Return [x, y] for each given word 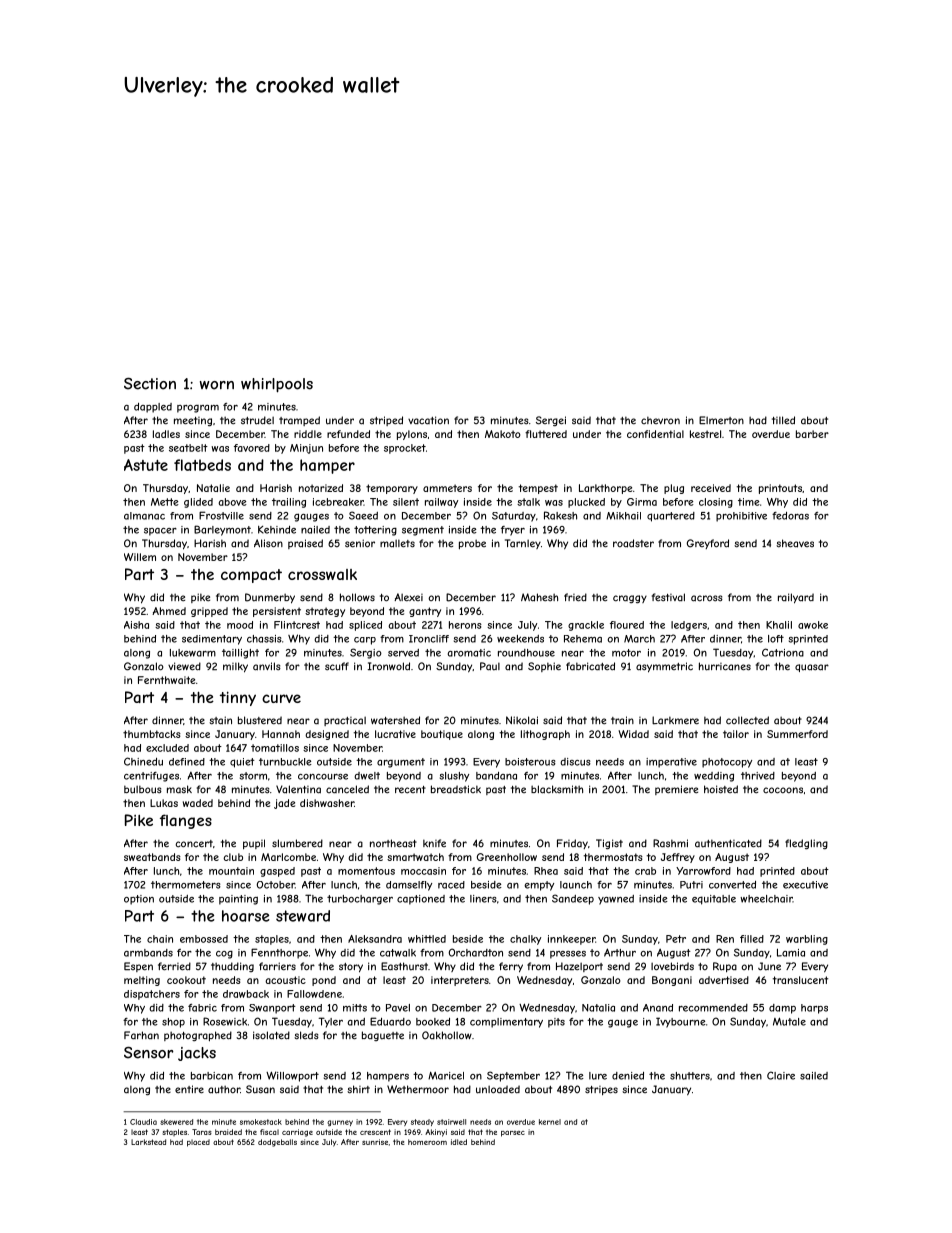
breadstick [456, 789]
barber [812, 434]
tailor [736, 734]
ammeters [447, 488]
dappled [153, 408]
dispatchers [152, 995]
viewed [184, 666]
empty [539, 886]
